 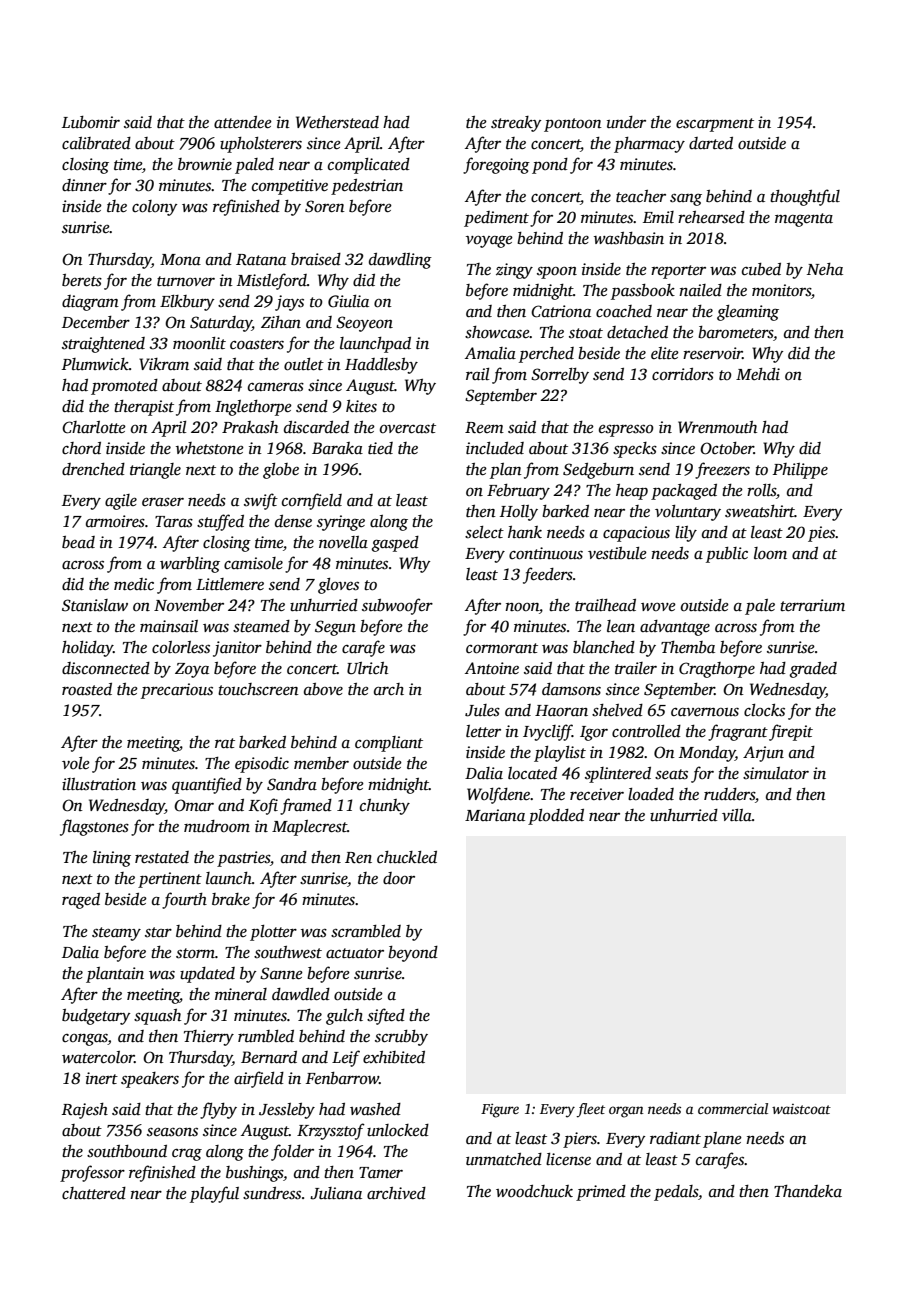 I want to click on Mistleford, so click(x=272, y=281).
